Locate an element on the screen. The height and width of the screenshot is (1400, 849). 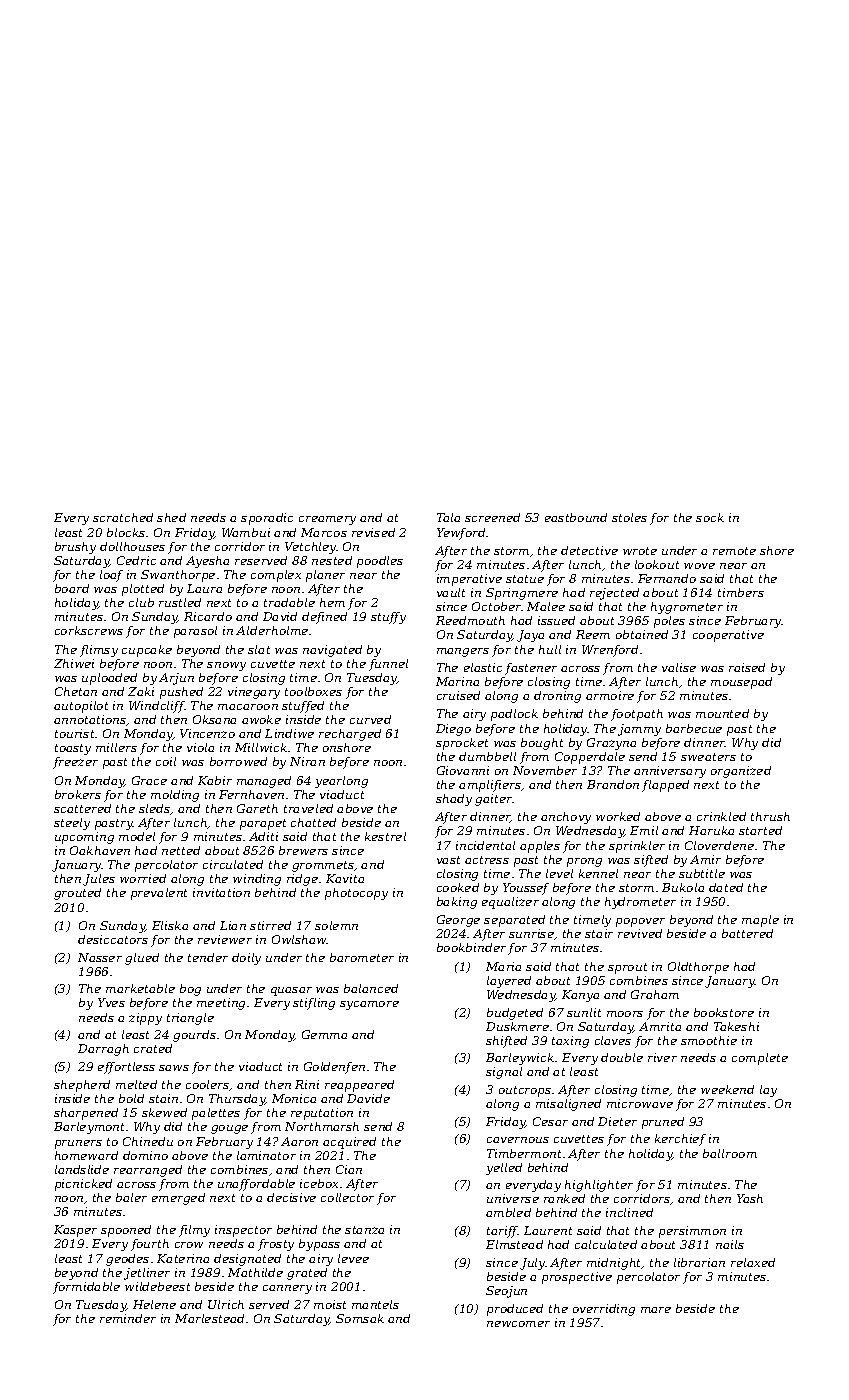
Darragh is located at coordinates (103, 1050).
